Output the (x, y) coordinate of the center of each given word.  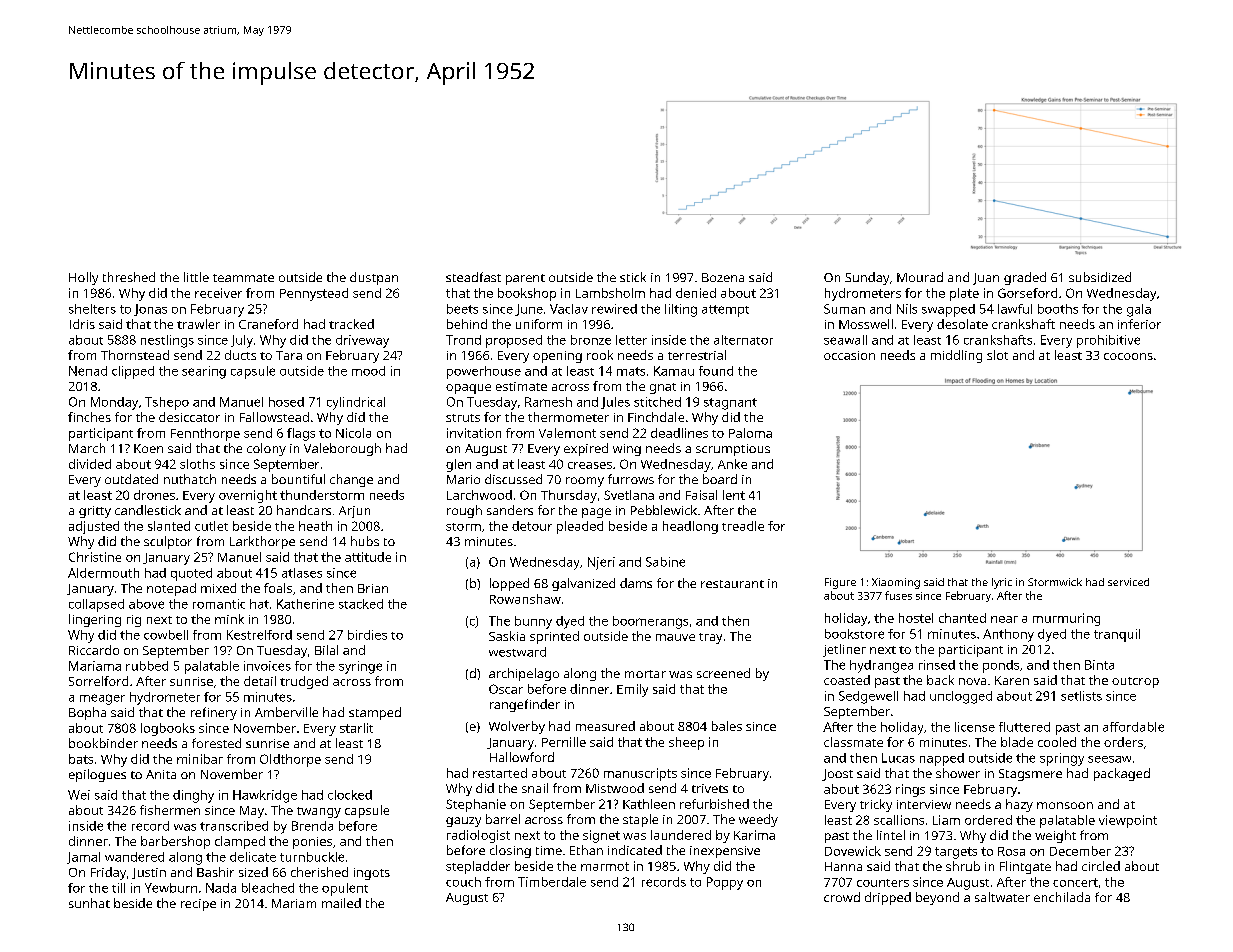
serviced (1128, 582)
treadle (743, 526)
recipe (198, 905)
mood (368, 371)
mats (631, 371)
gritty (95, 512)
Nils (907, 309)
